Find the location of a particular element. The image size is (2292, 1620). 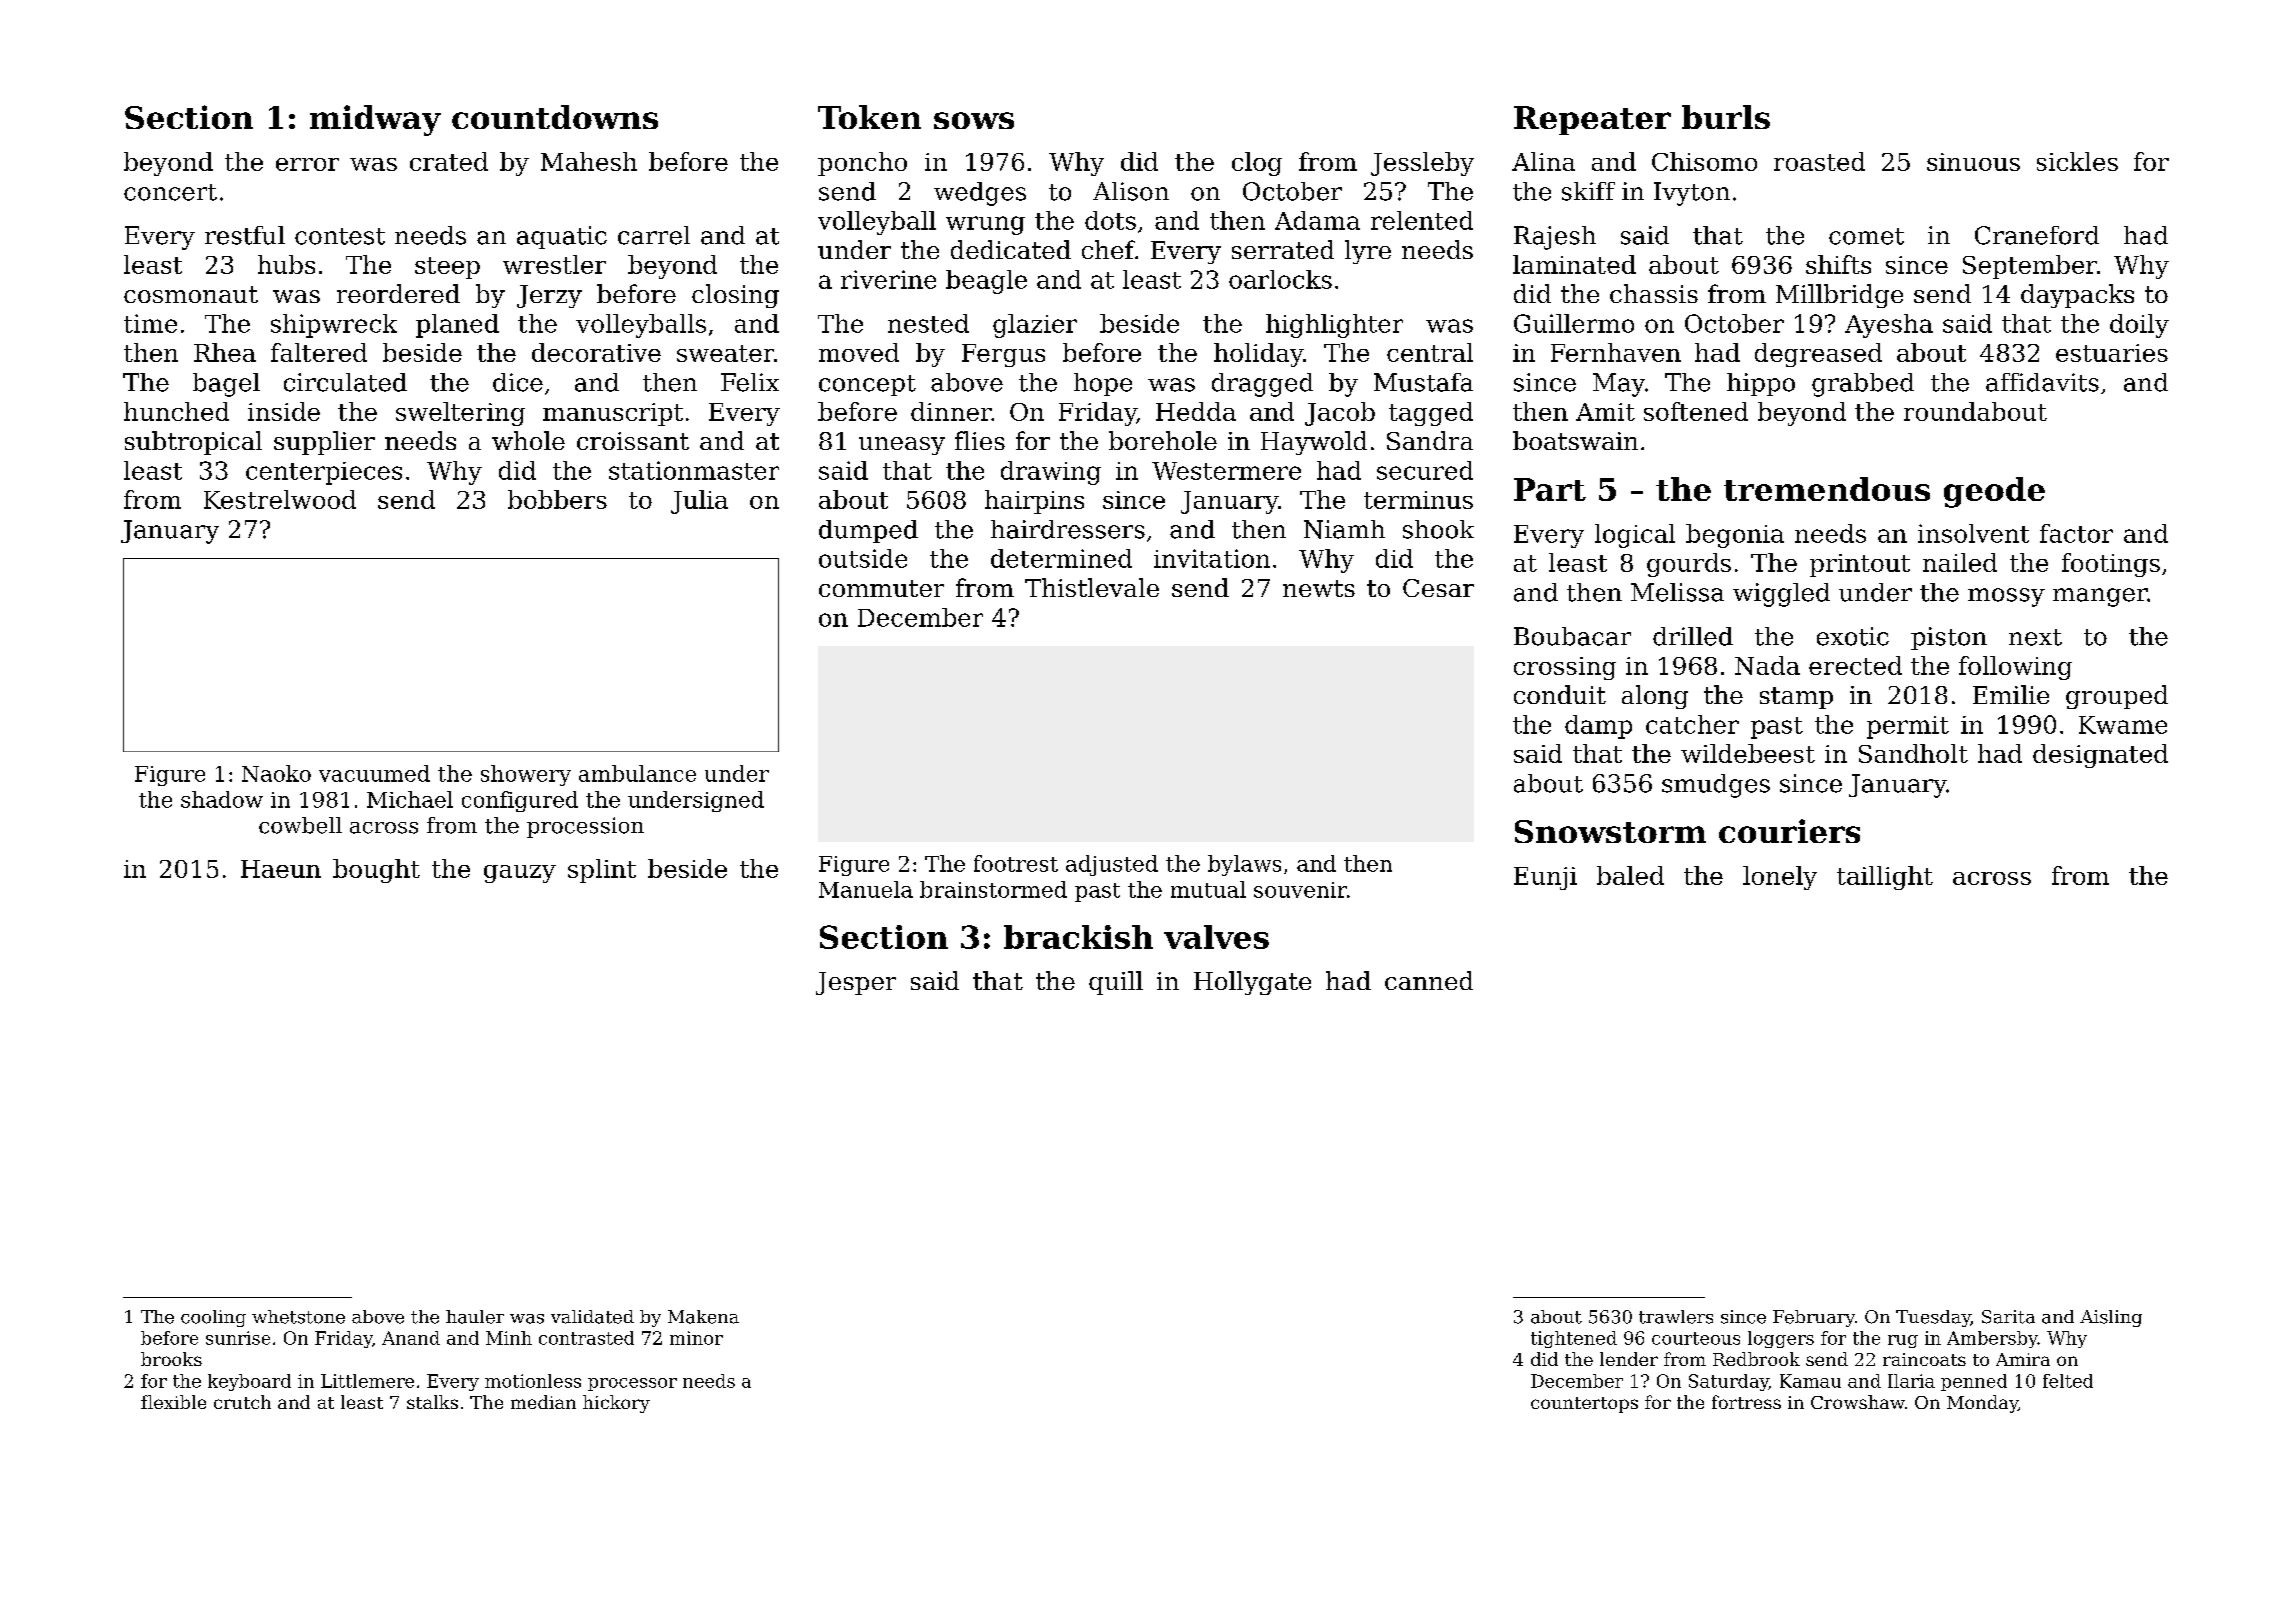

midway is located at coordinates (375, 120).
